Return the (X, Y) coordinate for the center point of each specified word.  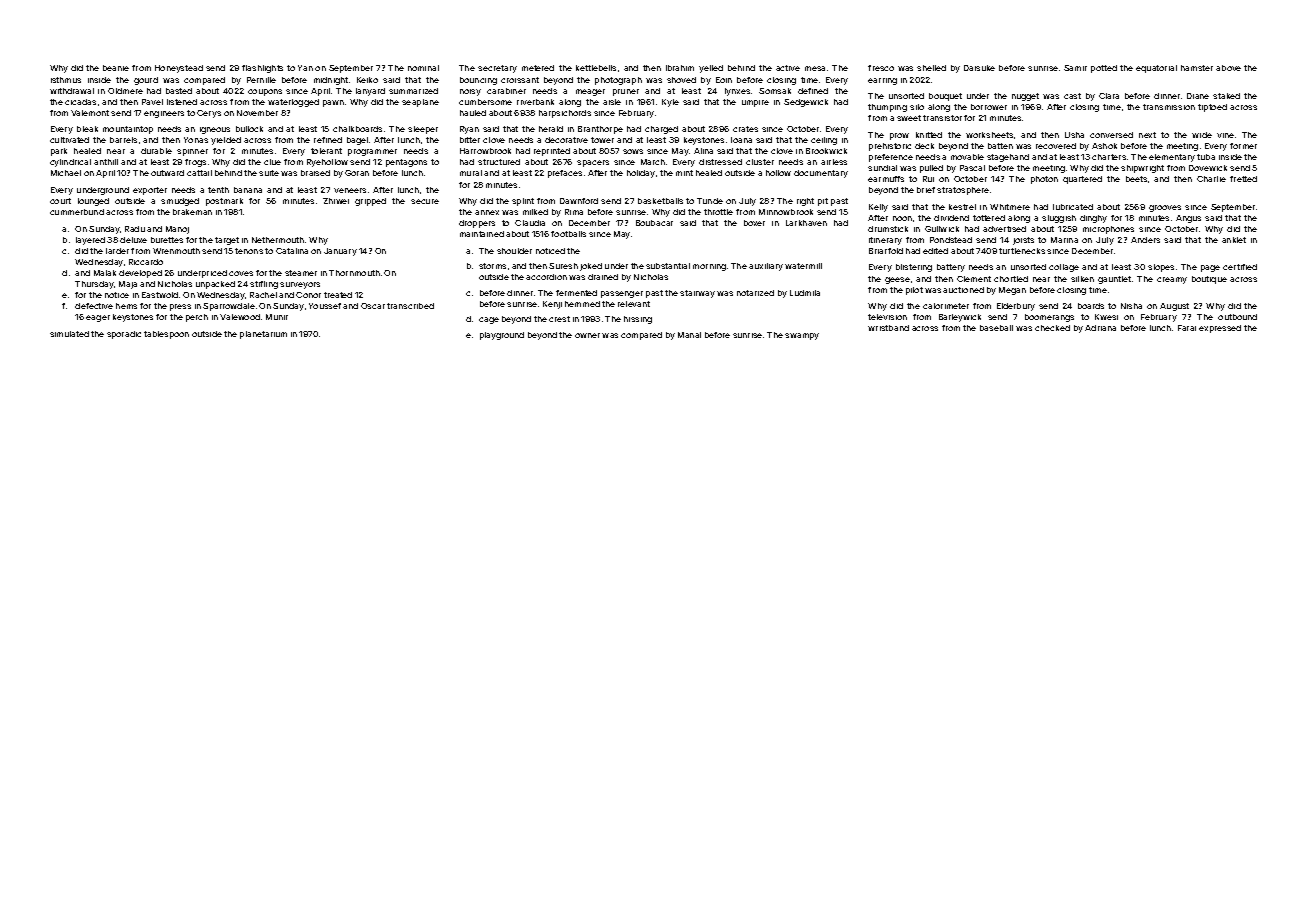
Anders (1145, 240)
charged (661, 130)
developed (140, 274)
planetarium (263, 335)
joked (591, 267)
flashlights (262, 69)
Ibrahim (680, 68)
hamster (1197, 68)
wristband (888, 328)
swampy (802, 336)
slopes (1161, 268)
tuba (1206, 157)
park (59, 152)
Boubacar (654, 223)
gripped (370, 202)
